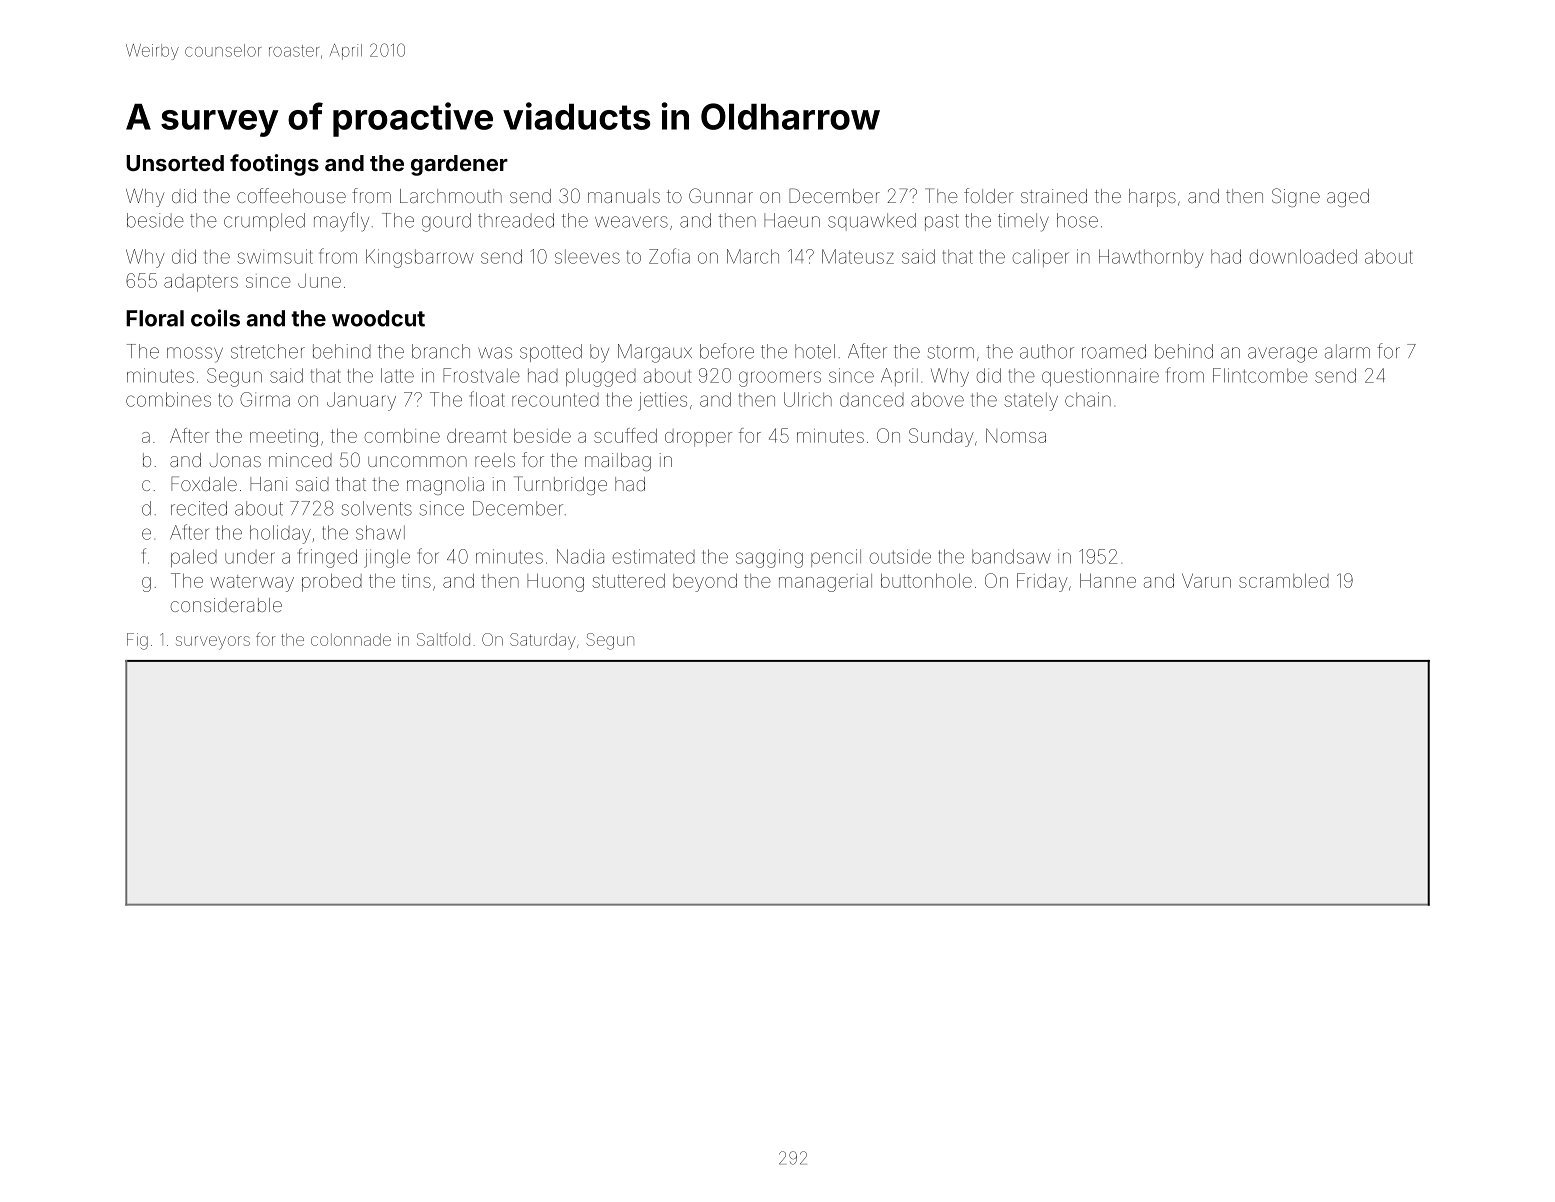  I want to click on Gunnar, so click(721, 195).
